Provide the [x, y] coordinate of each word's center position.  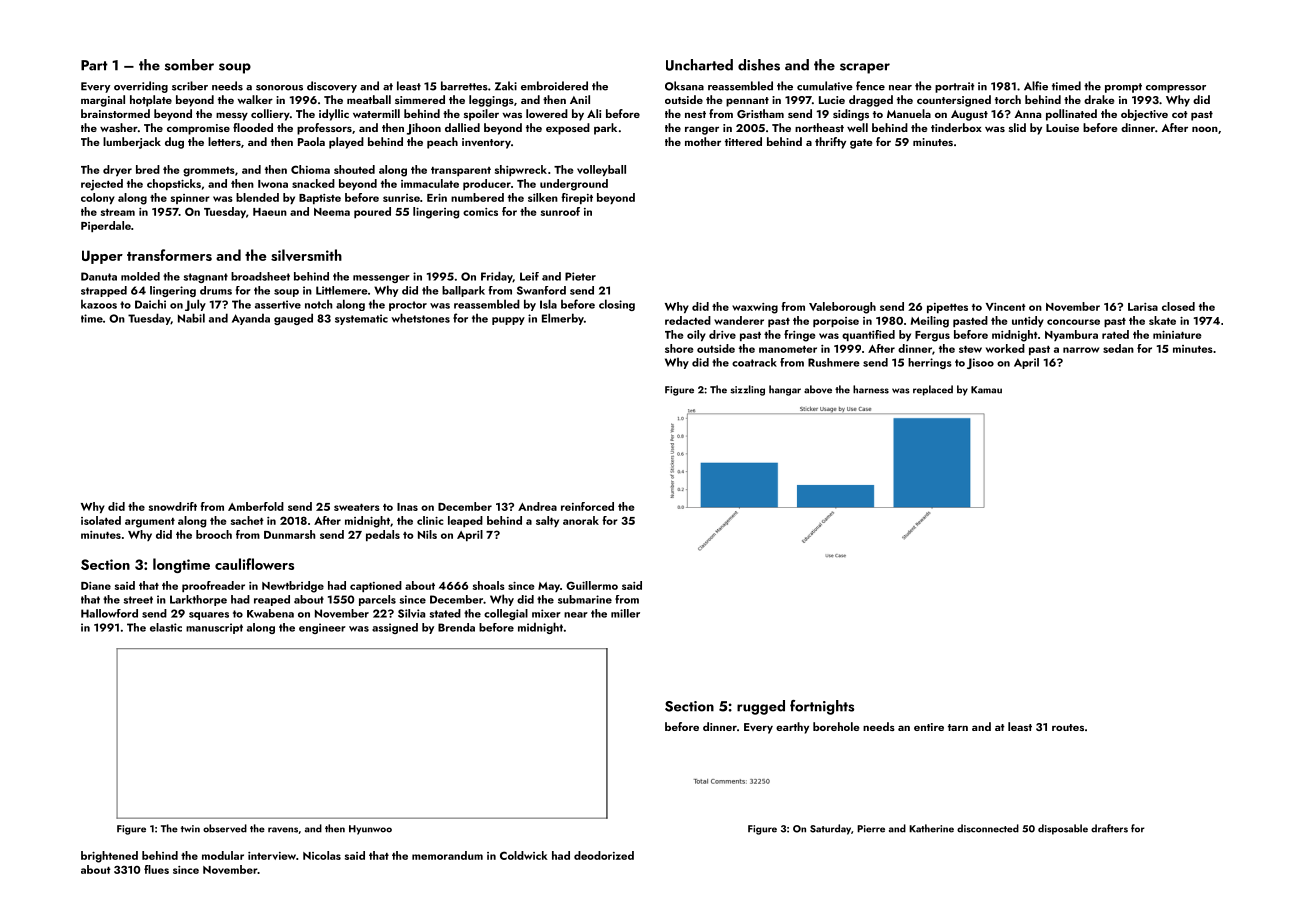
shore [679, 348]
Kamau [986, 390]
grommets [209, 172]
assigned [395, 628]
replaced [933, 390]
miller [625, 613]
